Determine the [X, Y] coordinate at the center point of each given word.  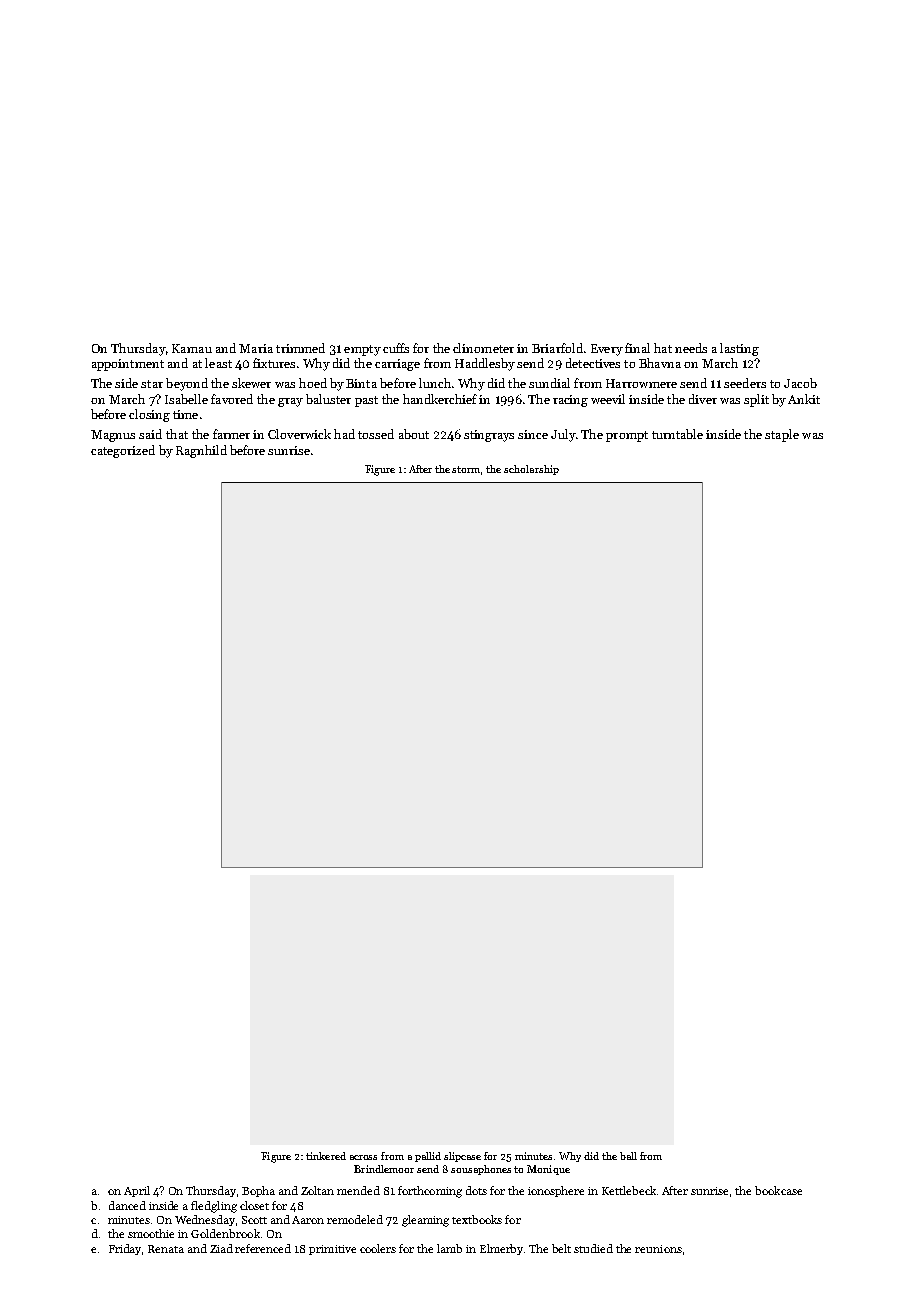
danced [127, 1205]
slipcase [462, 1157]
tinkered [326, 1156]
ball [628, 1156]
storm [467, 470]
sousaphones [481, 1170]
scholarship [531, 470]
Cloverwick [299, 434]
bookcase [778, 1190]
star [152, 384]
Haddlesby [485, 364]
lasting [739, 349]
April [137, 1191]
